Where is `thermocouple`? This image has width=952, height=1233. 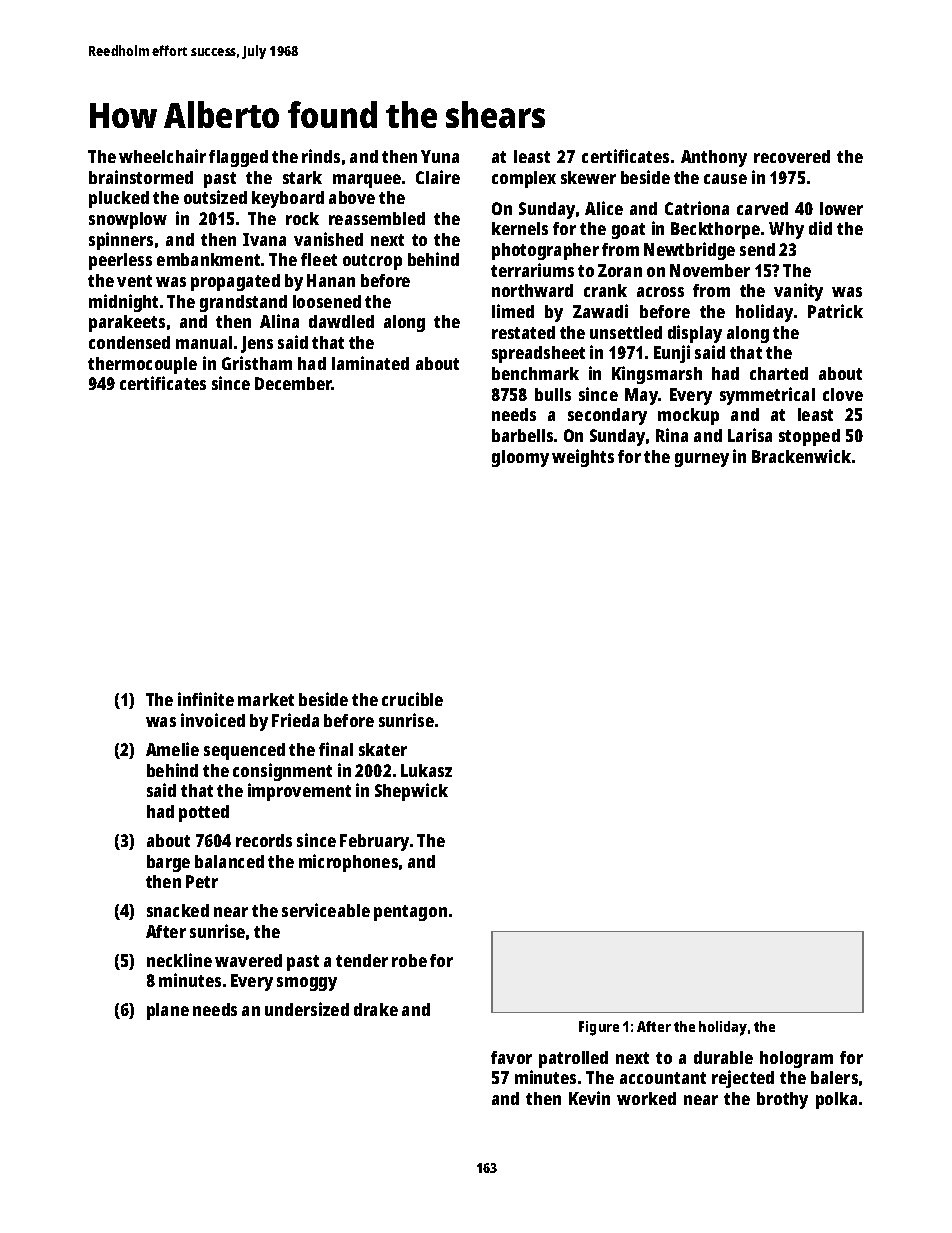 thermocouple is located at coordinates (142, 365).
